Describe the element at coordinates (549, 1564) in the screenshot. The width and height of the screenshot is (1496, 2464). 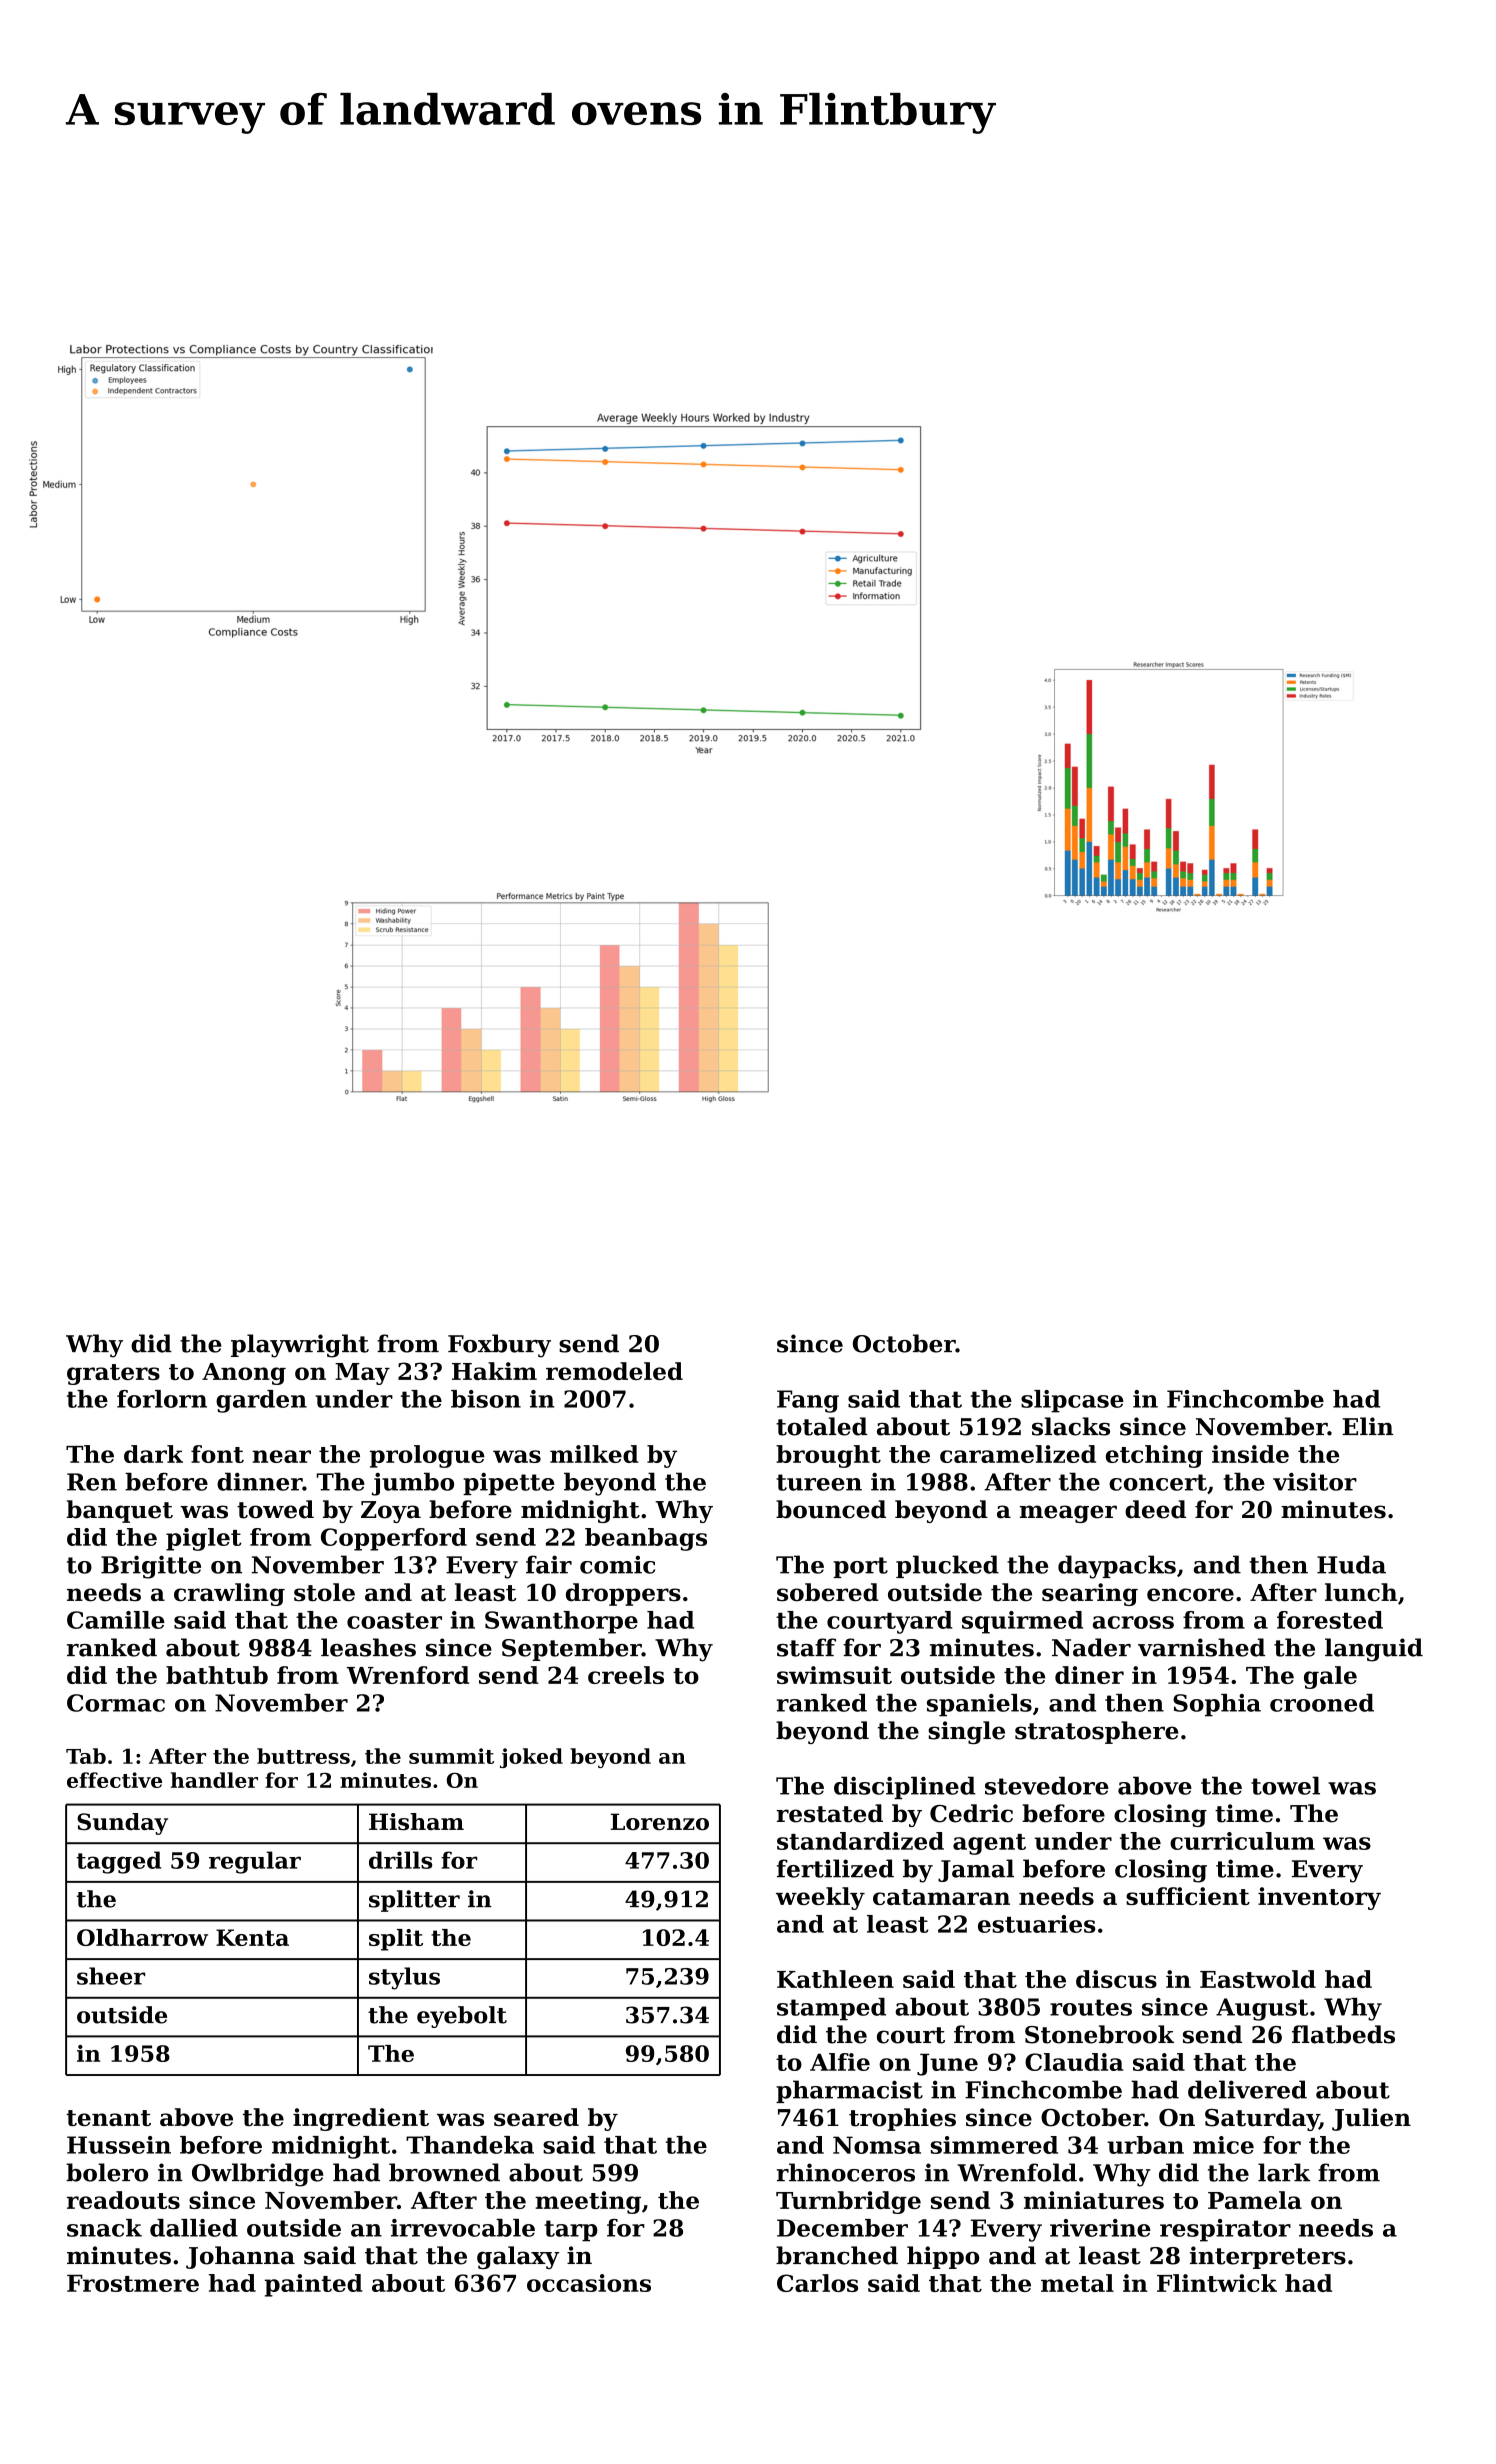
I see `fair` at that location.
